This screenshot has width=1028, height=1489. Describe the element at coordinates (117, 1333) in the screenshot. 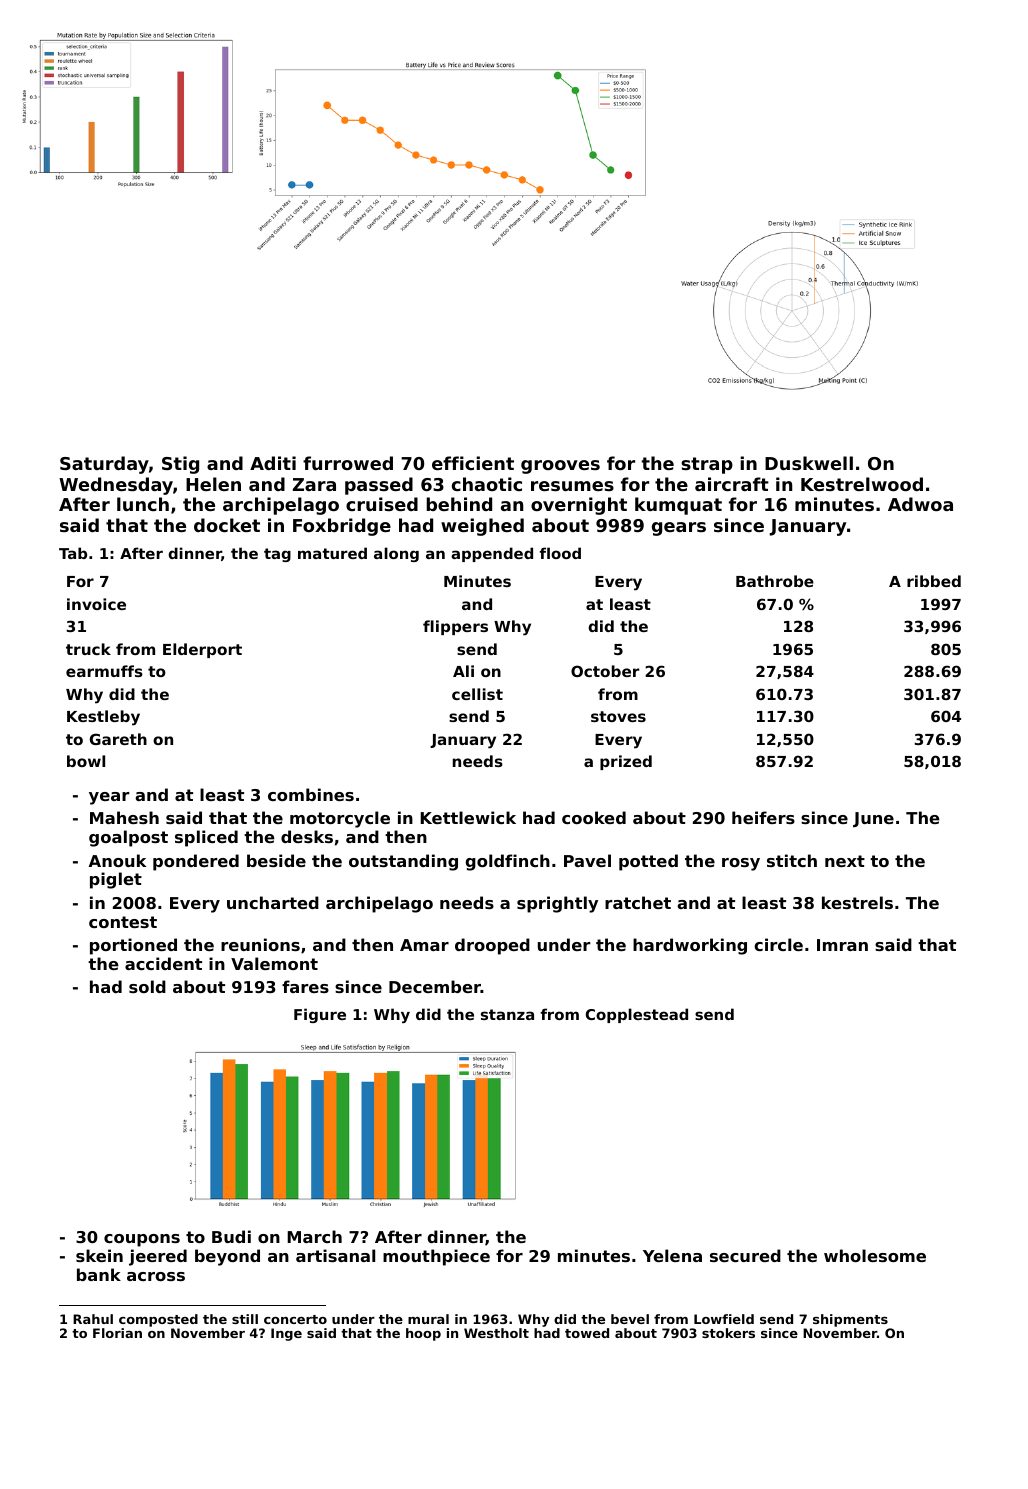

I see `Florian` at that location.
